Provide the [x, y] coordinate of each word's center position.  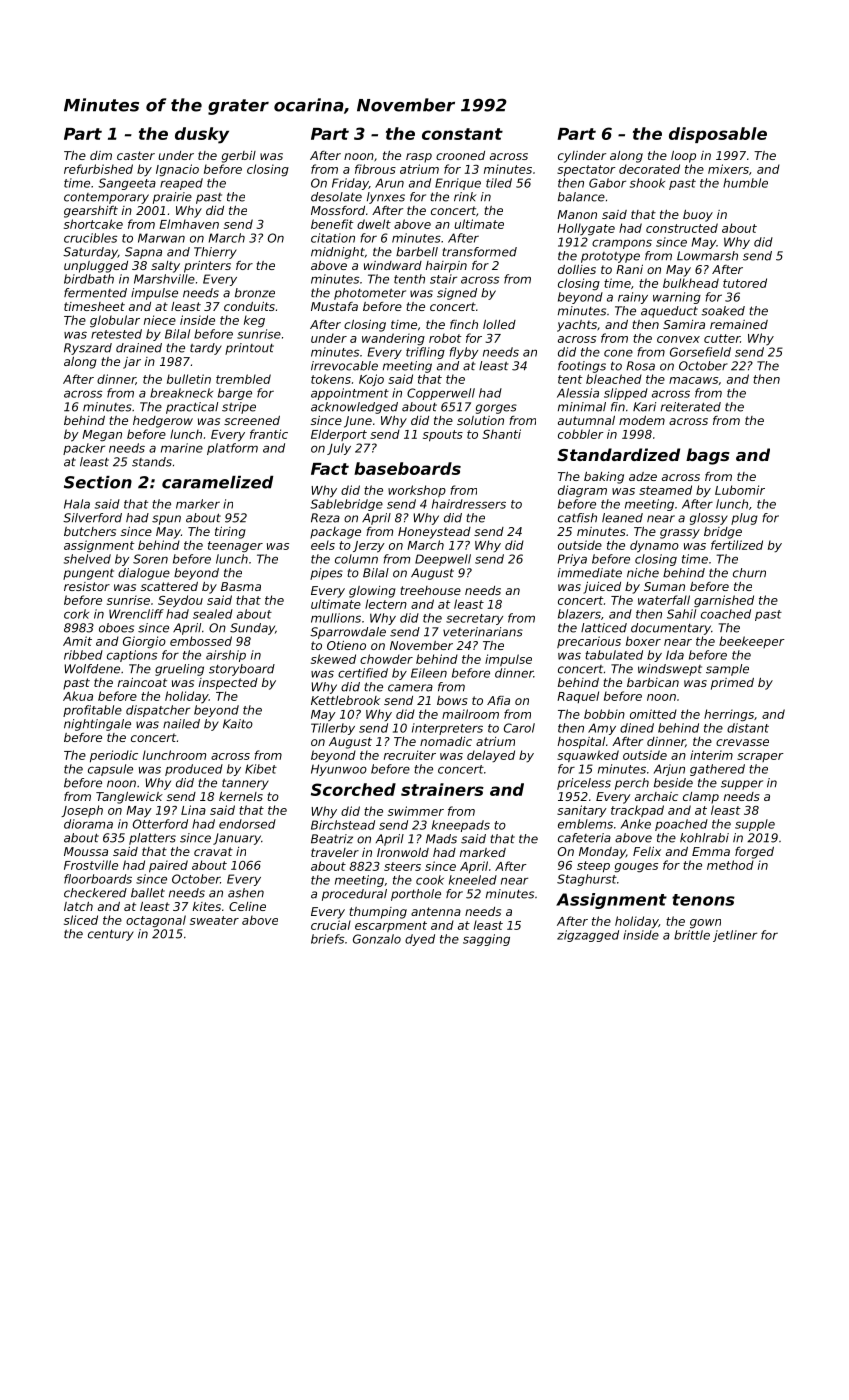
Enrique [458, 184]
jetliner [735, 936]
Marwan [161, 238]
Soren [150, 559]
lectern [386, 604]
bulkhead [691, 283]
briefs [327, 939]
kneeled [473, 880]
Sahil [681, 614]
